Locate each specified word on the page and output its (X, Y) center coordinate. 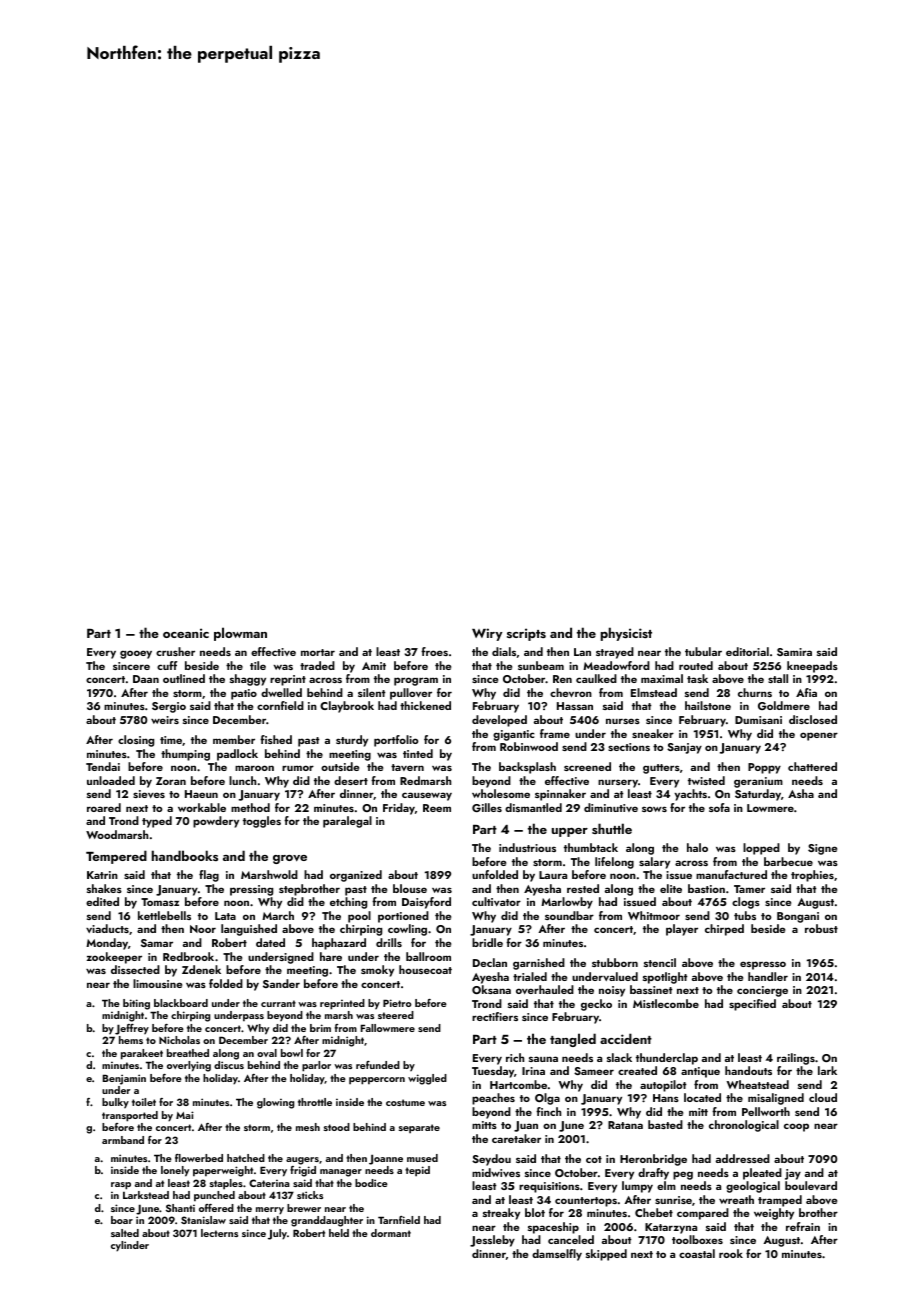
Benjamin (124, 1079)
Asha (801, 793)
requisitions (549, 1187)
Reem (437, 808)
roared (104, 807)
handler (768, 976)
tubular (703, 651)
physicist (626, 634)
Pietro (397, 1003)
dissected (135, 969)
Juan (526, 1126)
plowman (240, 634)
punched (214, 1196)
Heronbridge (653, 1160)
